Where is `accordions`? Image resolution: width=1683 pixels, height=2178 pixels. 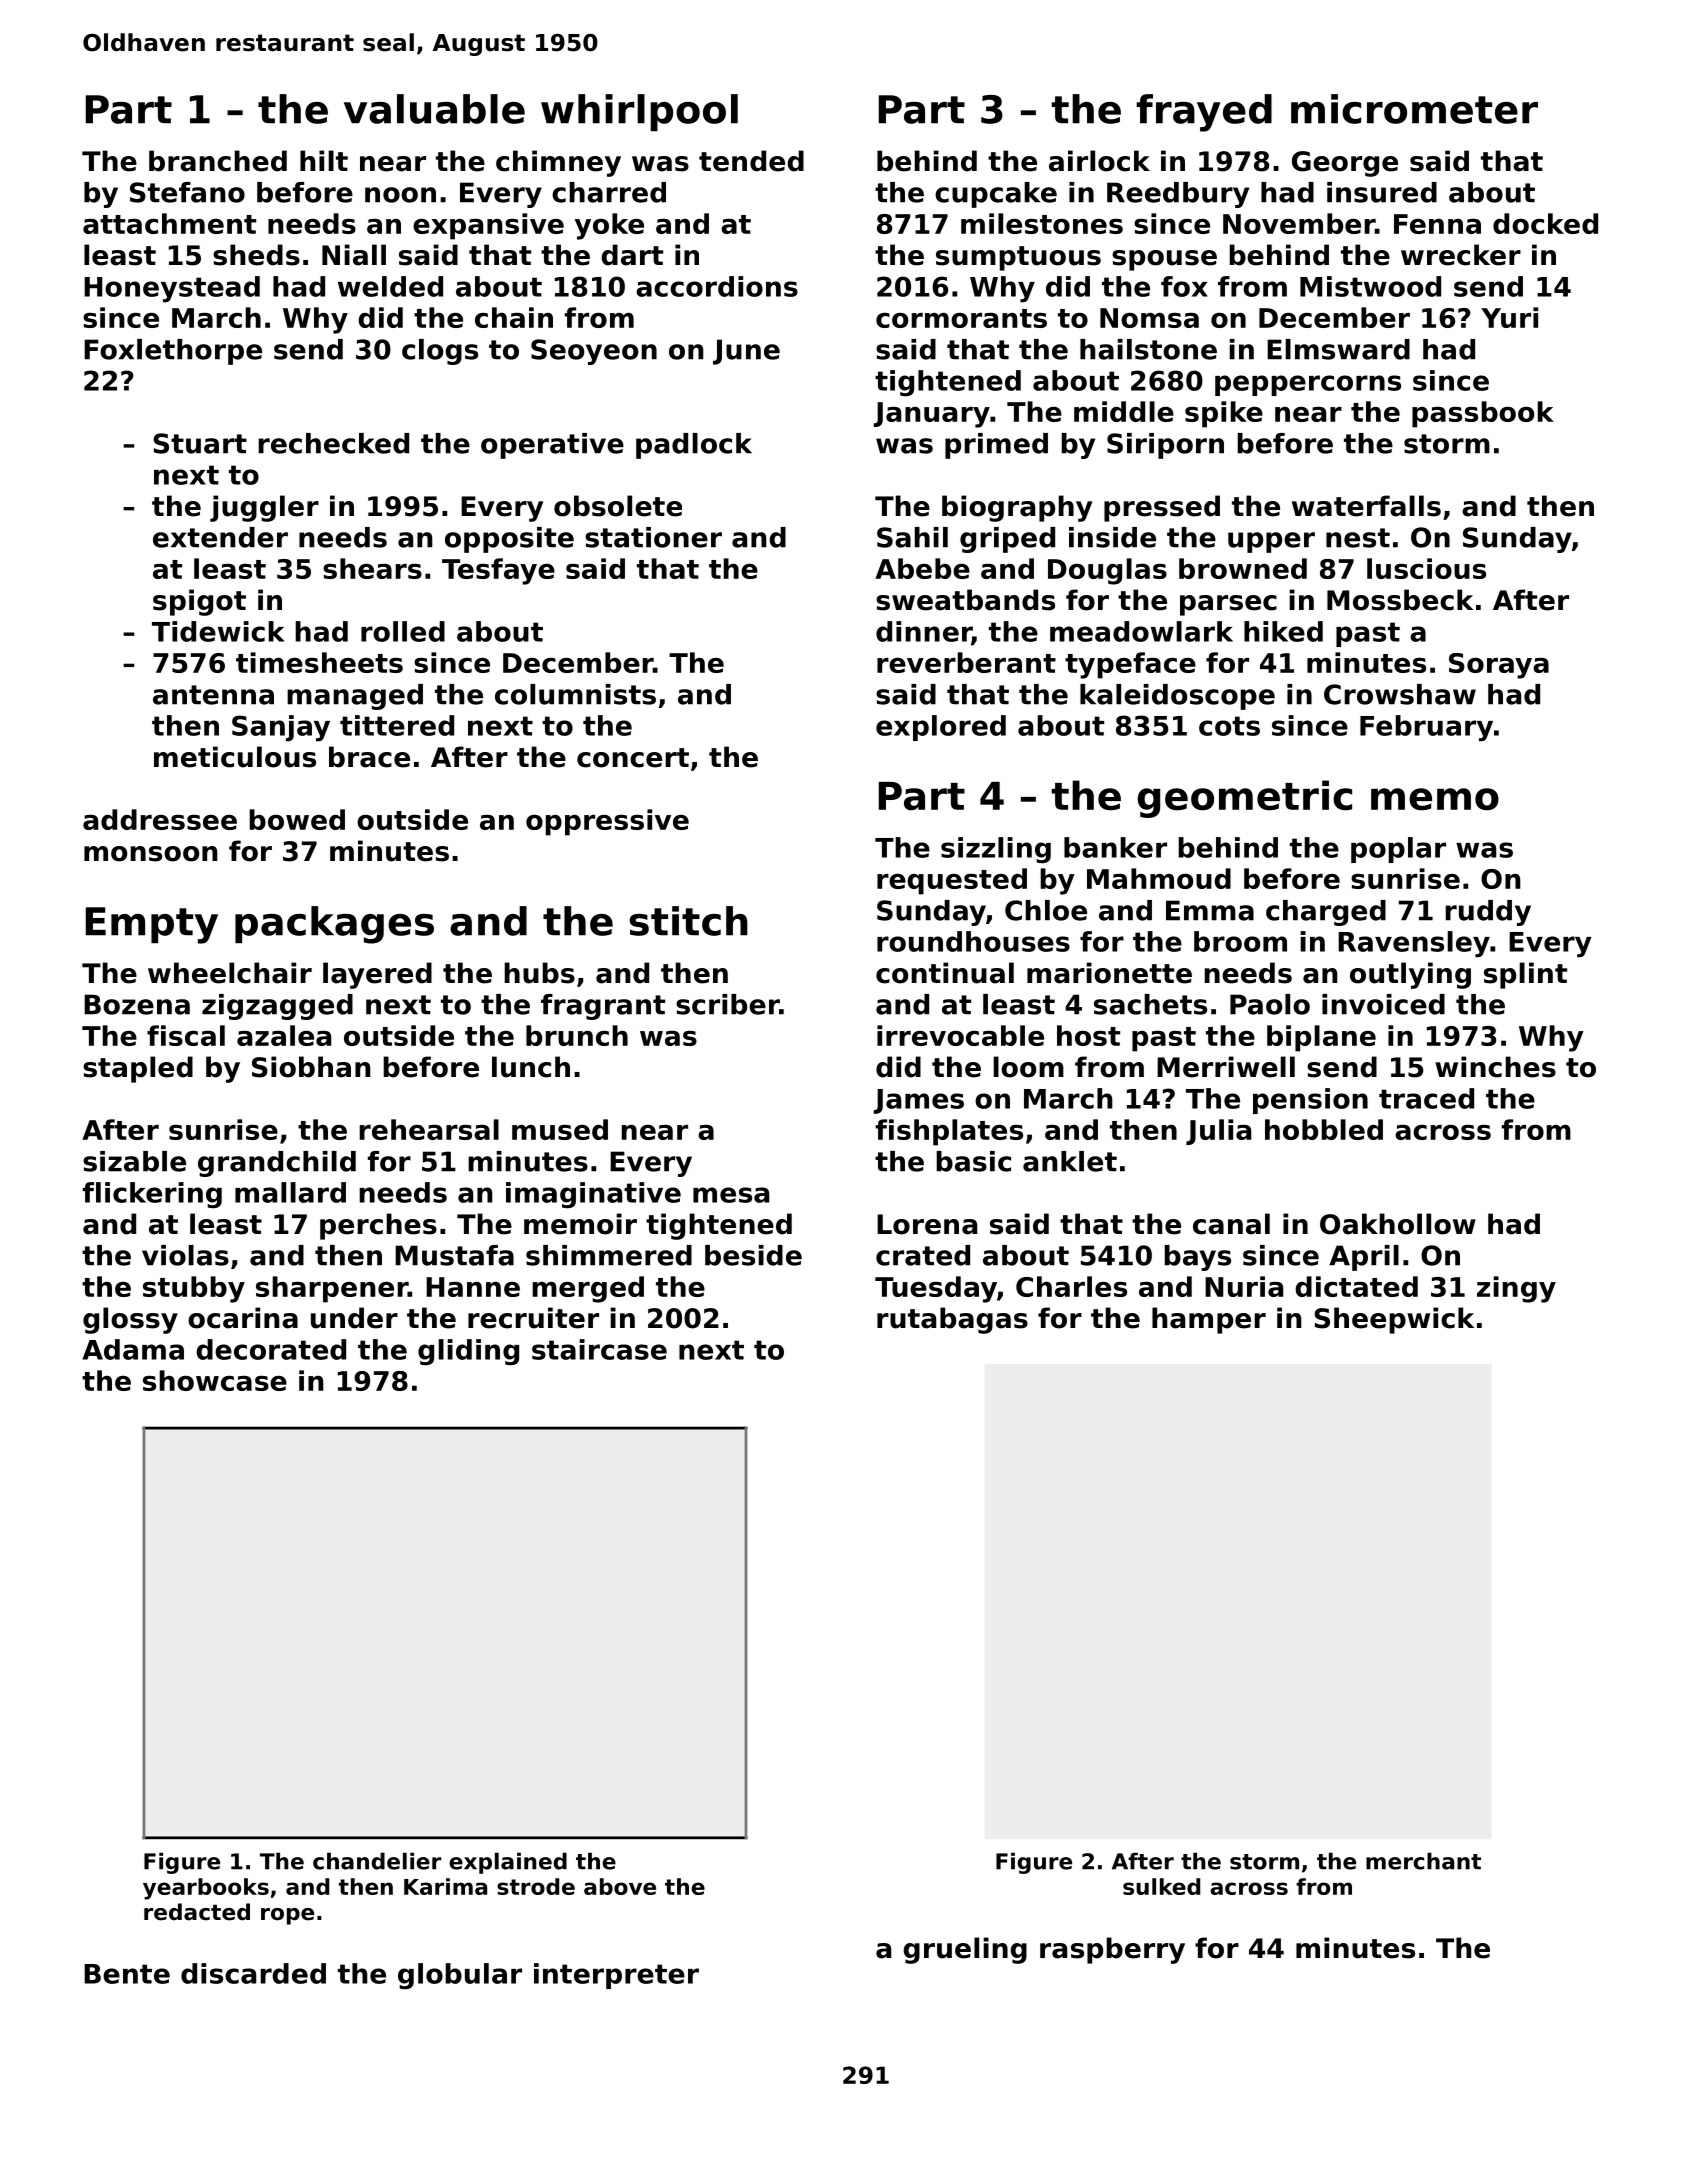
accordions is located at coordinates (717, 286).
